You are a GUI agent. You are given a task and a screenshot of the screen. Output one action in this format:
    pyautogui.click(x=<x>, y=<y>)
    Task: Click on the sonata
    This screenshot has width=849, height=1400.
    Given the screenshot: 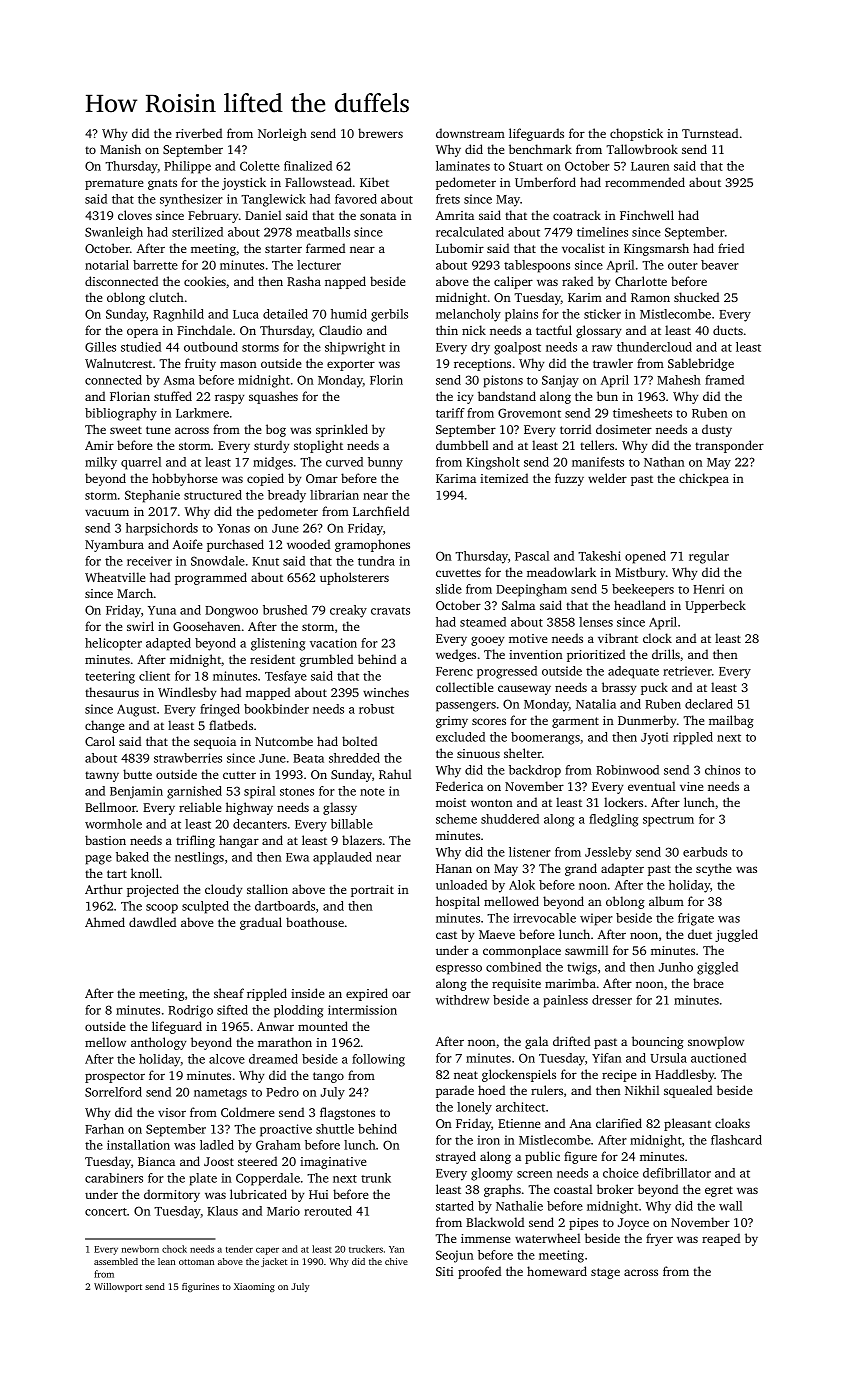 What is the action you would take?
    pyautogui.click(x=378, y=216)
